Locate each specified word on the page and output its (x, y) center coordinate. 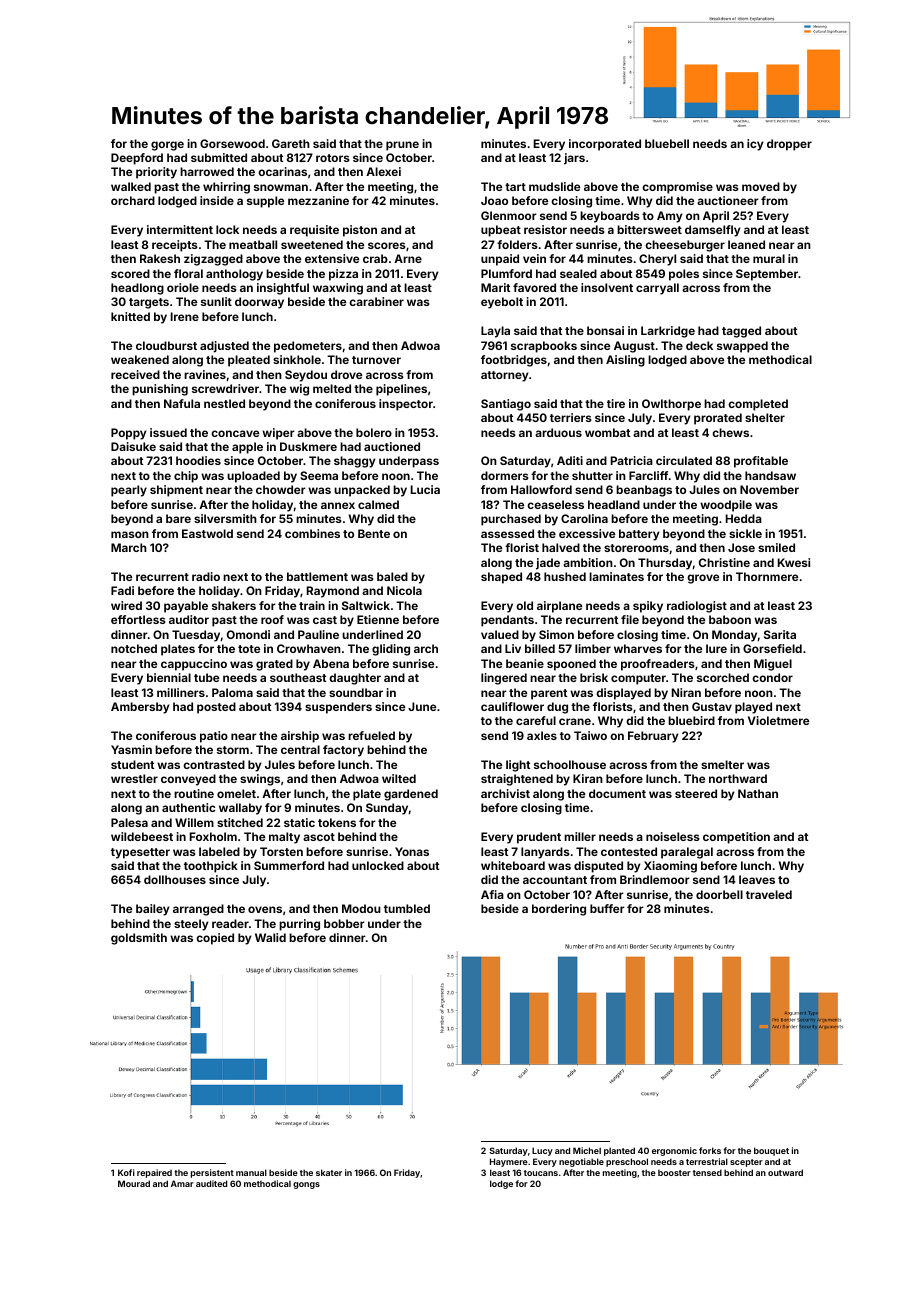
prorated (718, 419)
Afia (492, 894)
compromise (677, 188)
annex (338, 505)
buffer (607, 908)
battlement (317, 576)
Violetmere (778, 720)
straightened (517, 780)
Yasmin (131, 749)
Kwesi (794, 562)
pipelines (401, 390)
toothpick (211, 867)
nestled (224, 403)
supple (265, 202)
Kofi (126, 1172)
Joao (494, 200)
